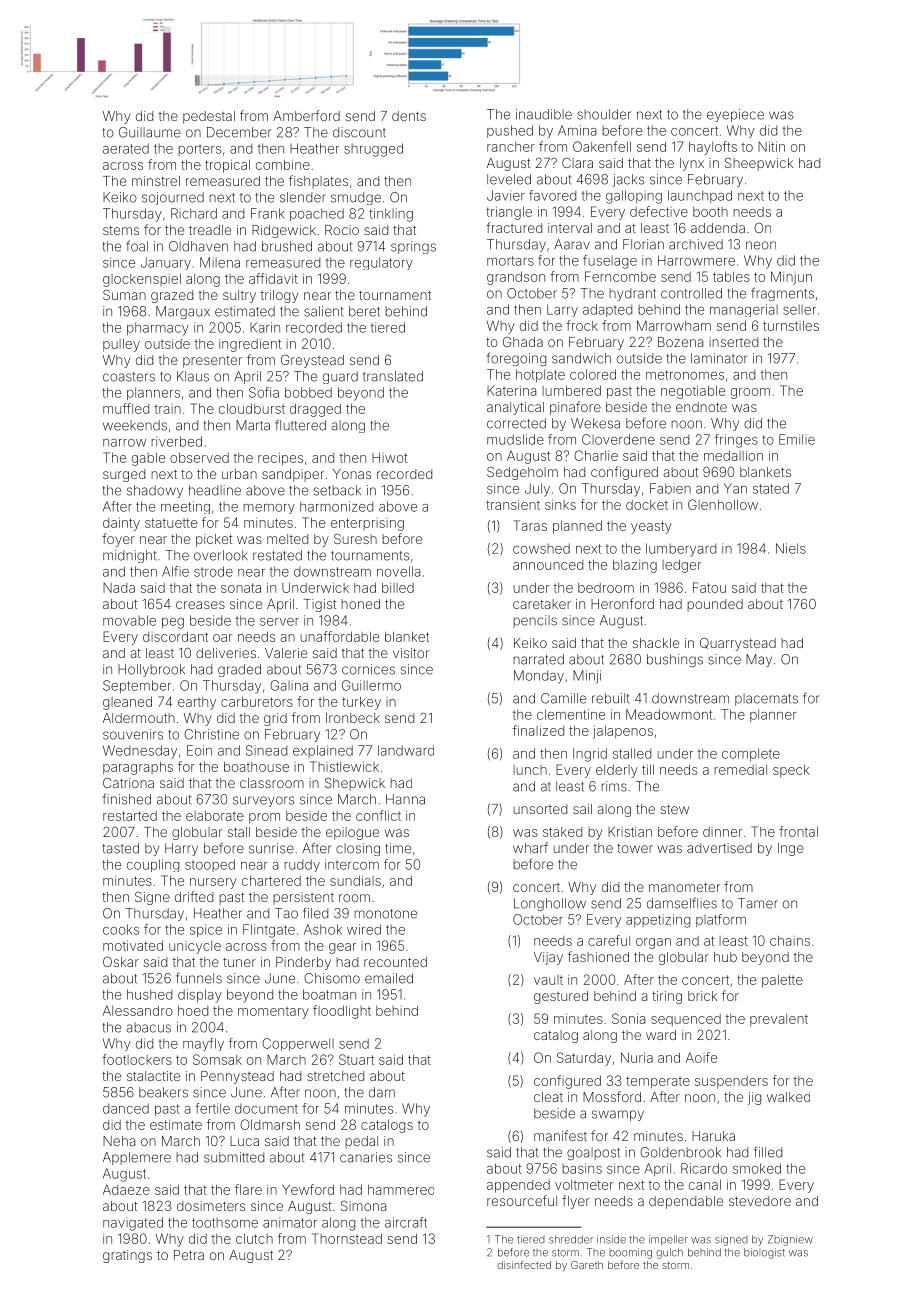 This screenshot has height=1314, width=924. Describe the element at coordinates (409, 116) in the screenshot. I see `dents` at that location.
